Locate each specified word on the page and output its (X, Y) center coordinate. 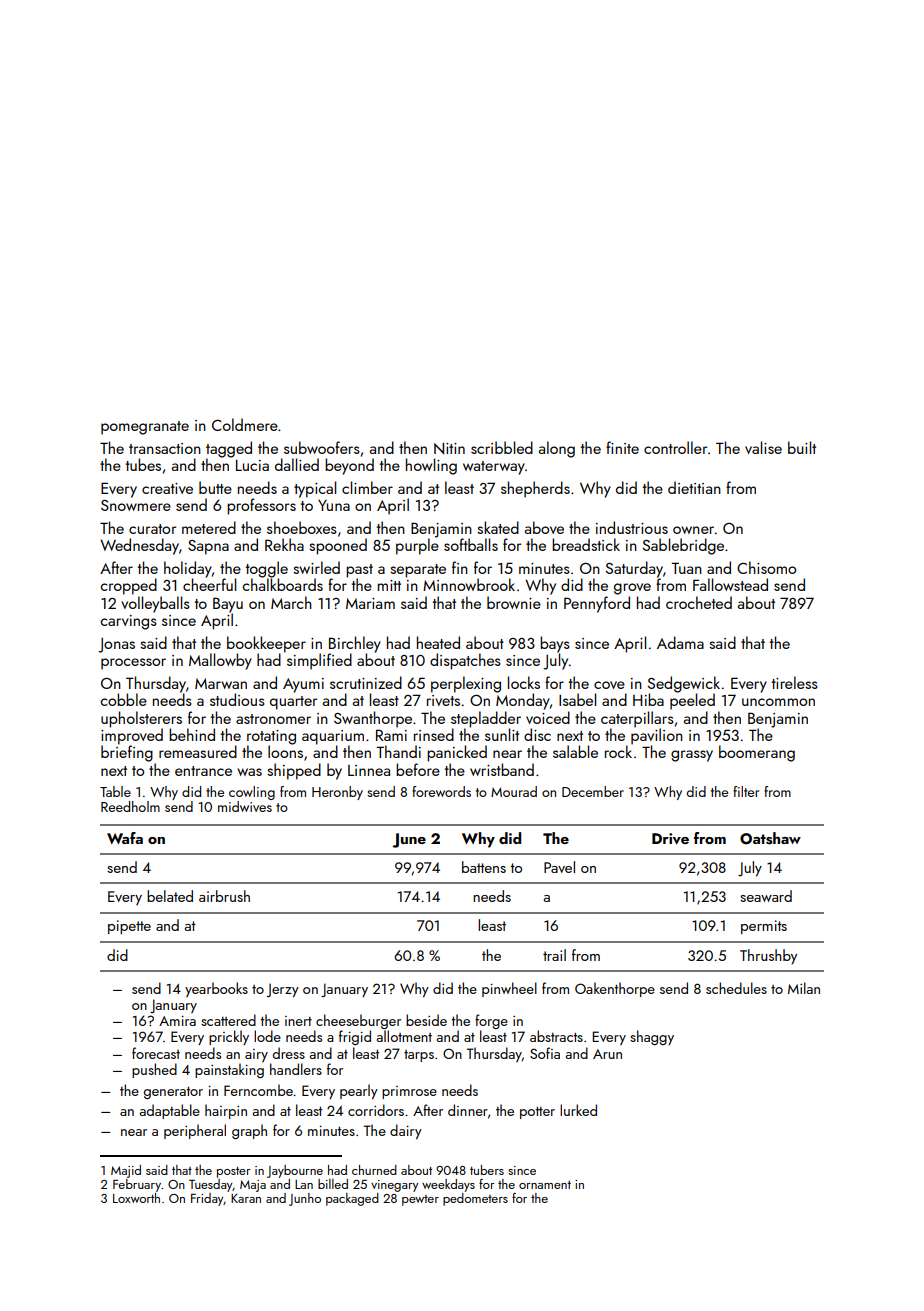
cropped (129, 586)
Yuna (334, 505)
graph (249, 1131)
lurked (578, 1110)
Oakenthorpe (615, 989)
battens (484, 867)
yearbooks (216, 989)
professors (261, 506)
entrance (203, 771)
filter (746, 791)
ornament (545, 1185)
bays (555, 644)
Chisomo (766, 567)
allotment (404, 1036)
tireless (795, 682)
